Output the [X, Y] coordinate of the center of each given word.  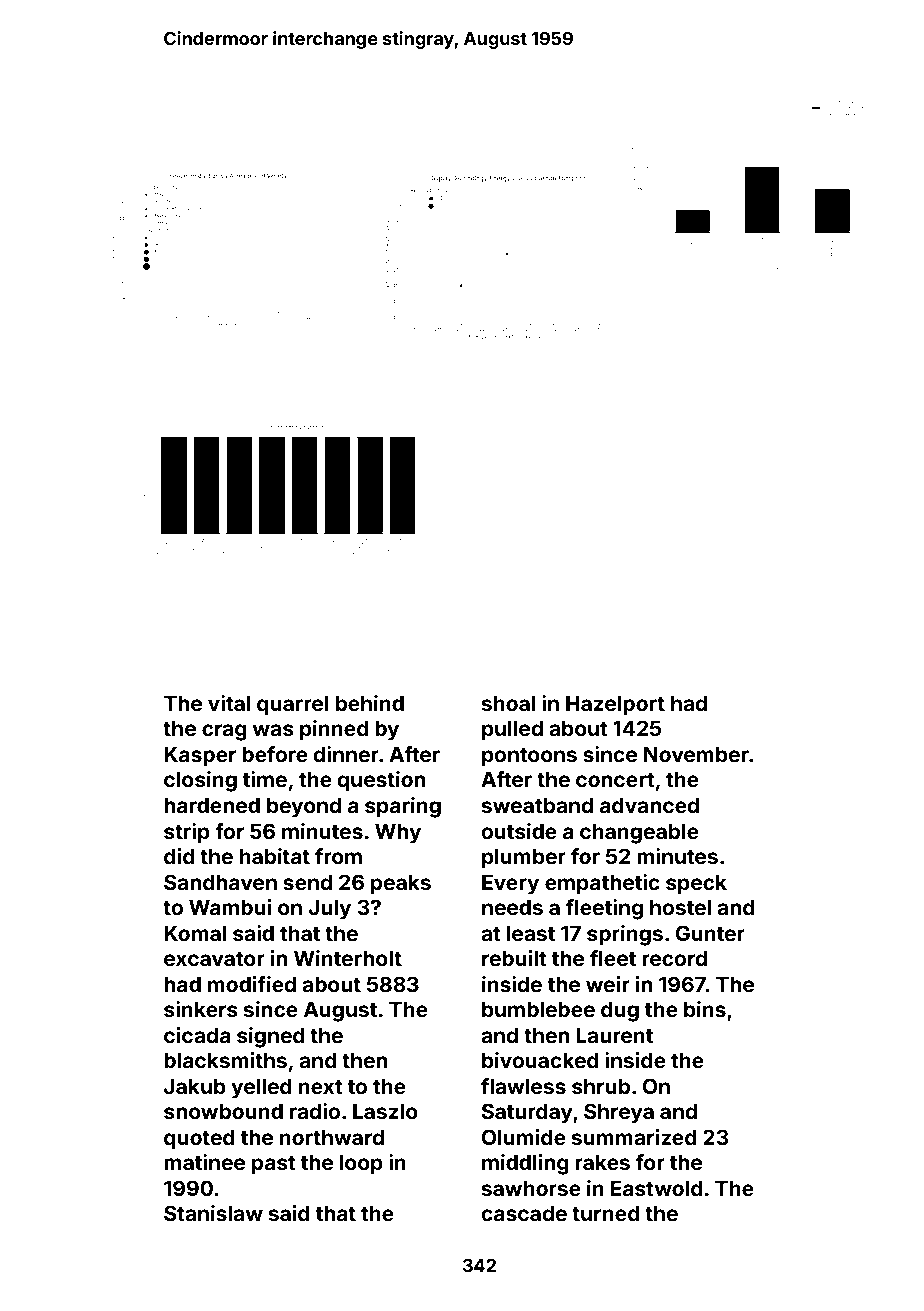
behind [370, 703]
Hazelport [615, 705]
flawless [523, 1086]
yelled [261, 1088]
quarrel [293, 705]
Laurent [614, 1035]
